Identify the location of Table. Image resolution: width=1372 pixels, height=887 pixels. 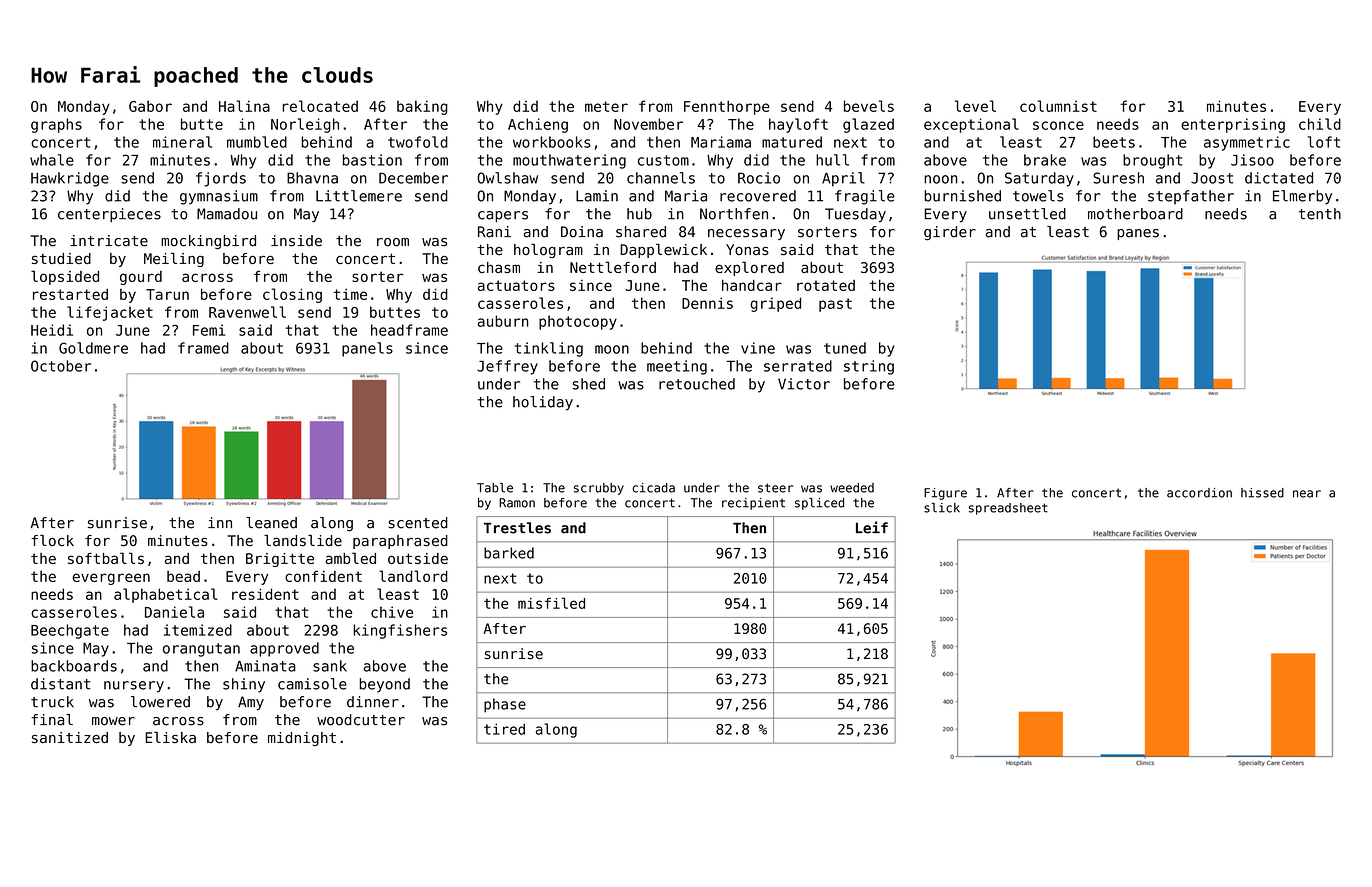
(495, 488).
